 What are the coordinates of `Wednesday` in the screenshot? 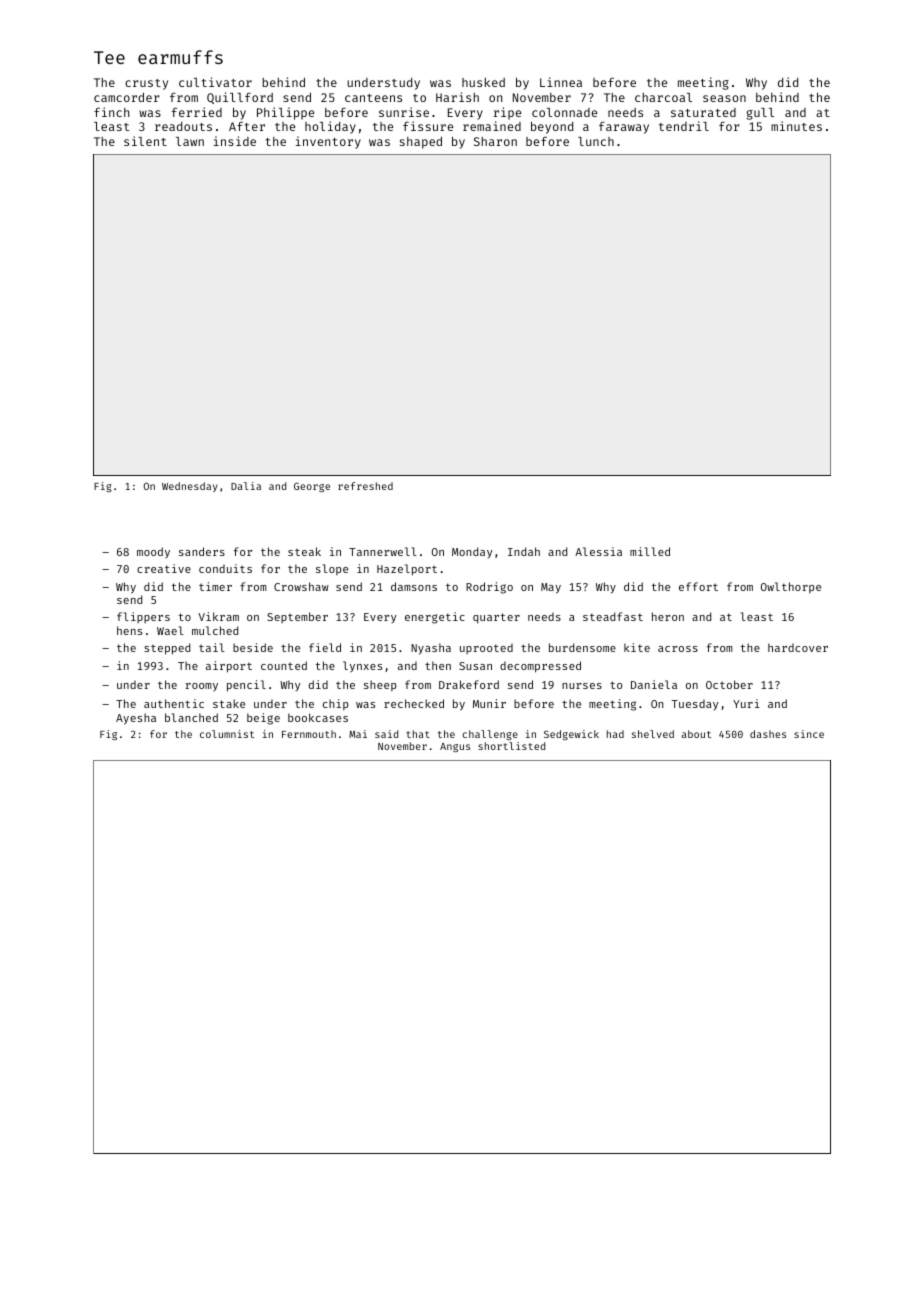 It's located at (190, 487).
